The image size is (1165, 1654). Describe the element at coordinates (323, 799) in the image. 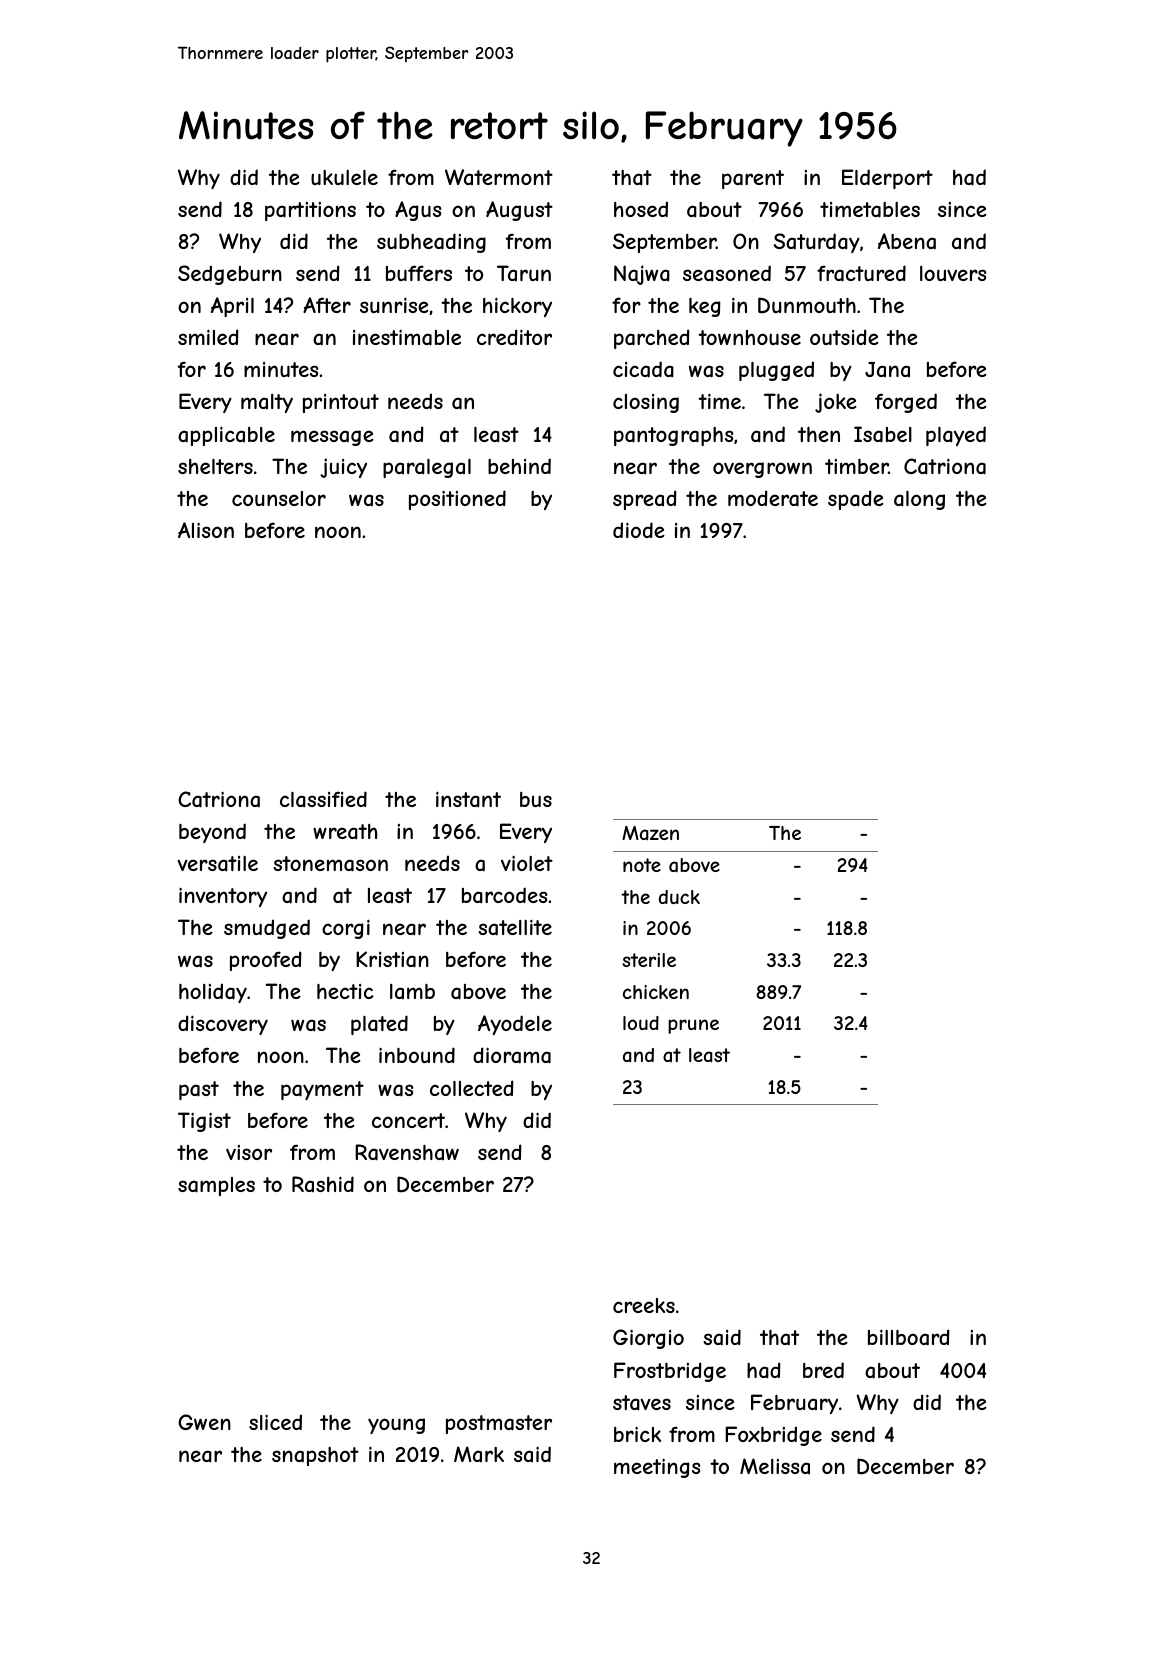

I see `classified` at that location.
